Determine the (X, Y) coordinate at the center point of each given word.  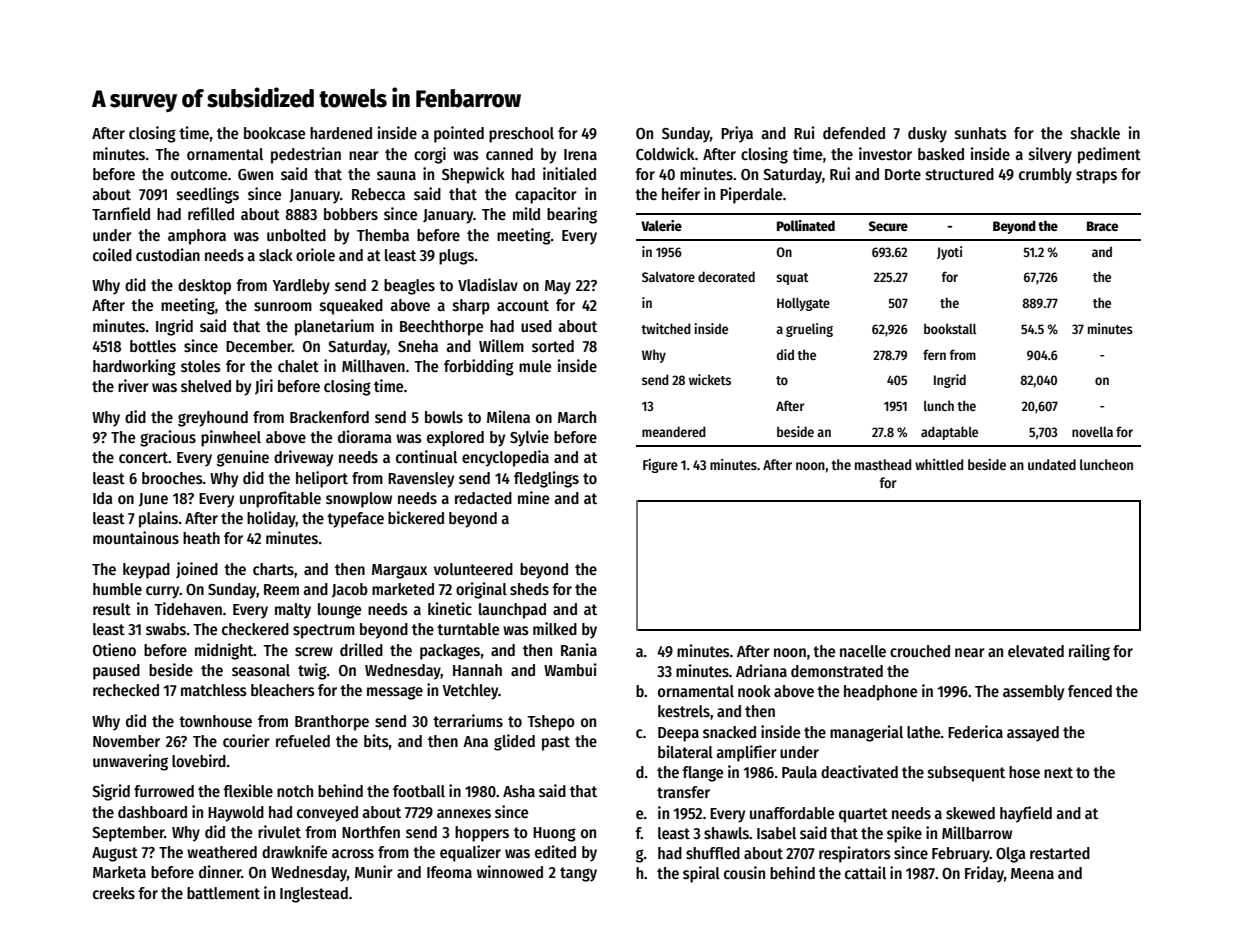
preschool (521, 135)
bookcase (274, 133)
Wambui (570, 669)
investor (885, 153)
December (259, 346)
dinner (220, 871)
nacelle (863, 651)
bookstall (950, 328)
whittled (939, 464)
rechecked (126, 690)
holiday (271, 519)
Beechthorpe (441, 328)
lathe (923, 732)
